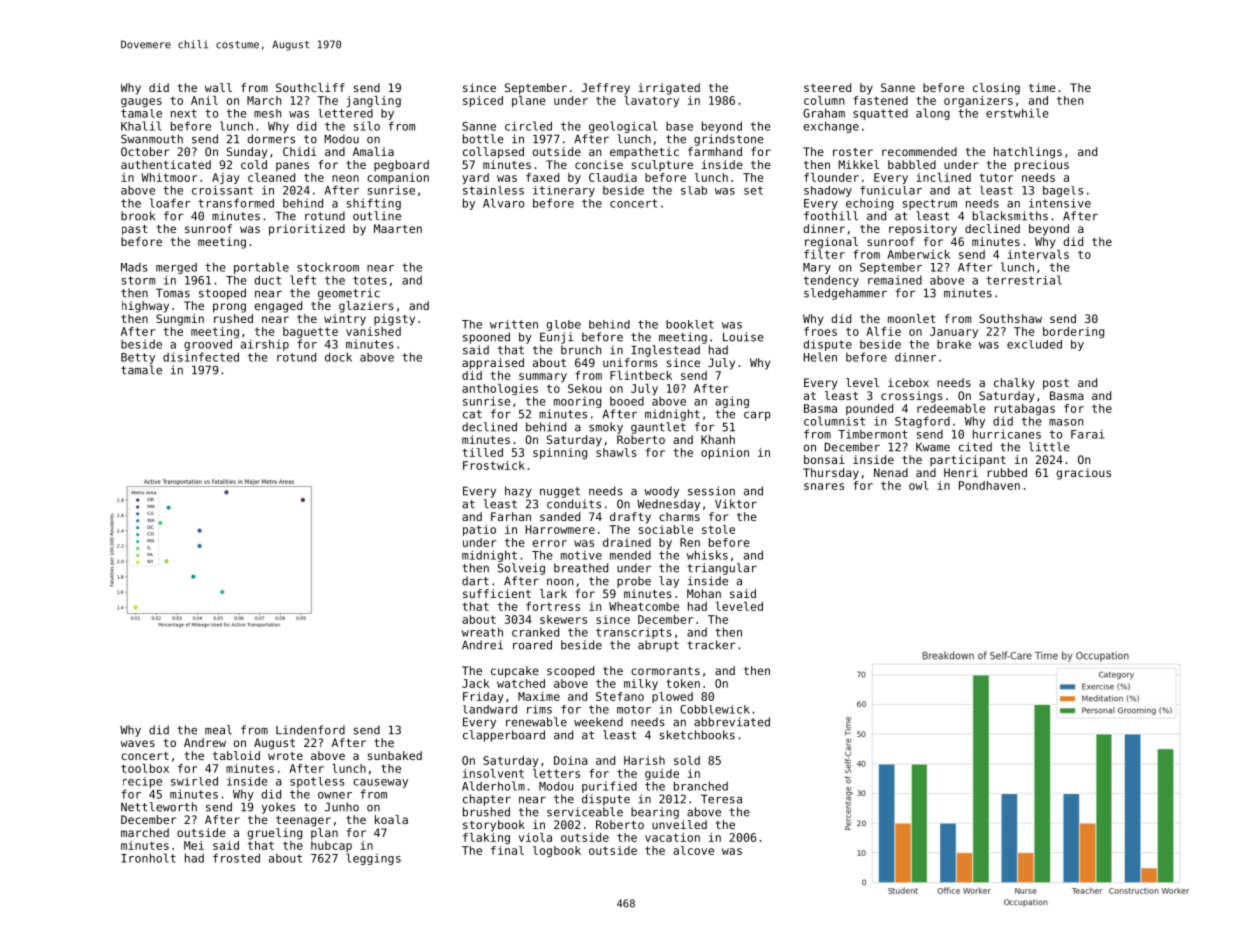  What do you see at coordinates (511, 516) in the screenshot?
I see `Farhan` at bounding box center [511, 516].
